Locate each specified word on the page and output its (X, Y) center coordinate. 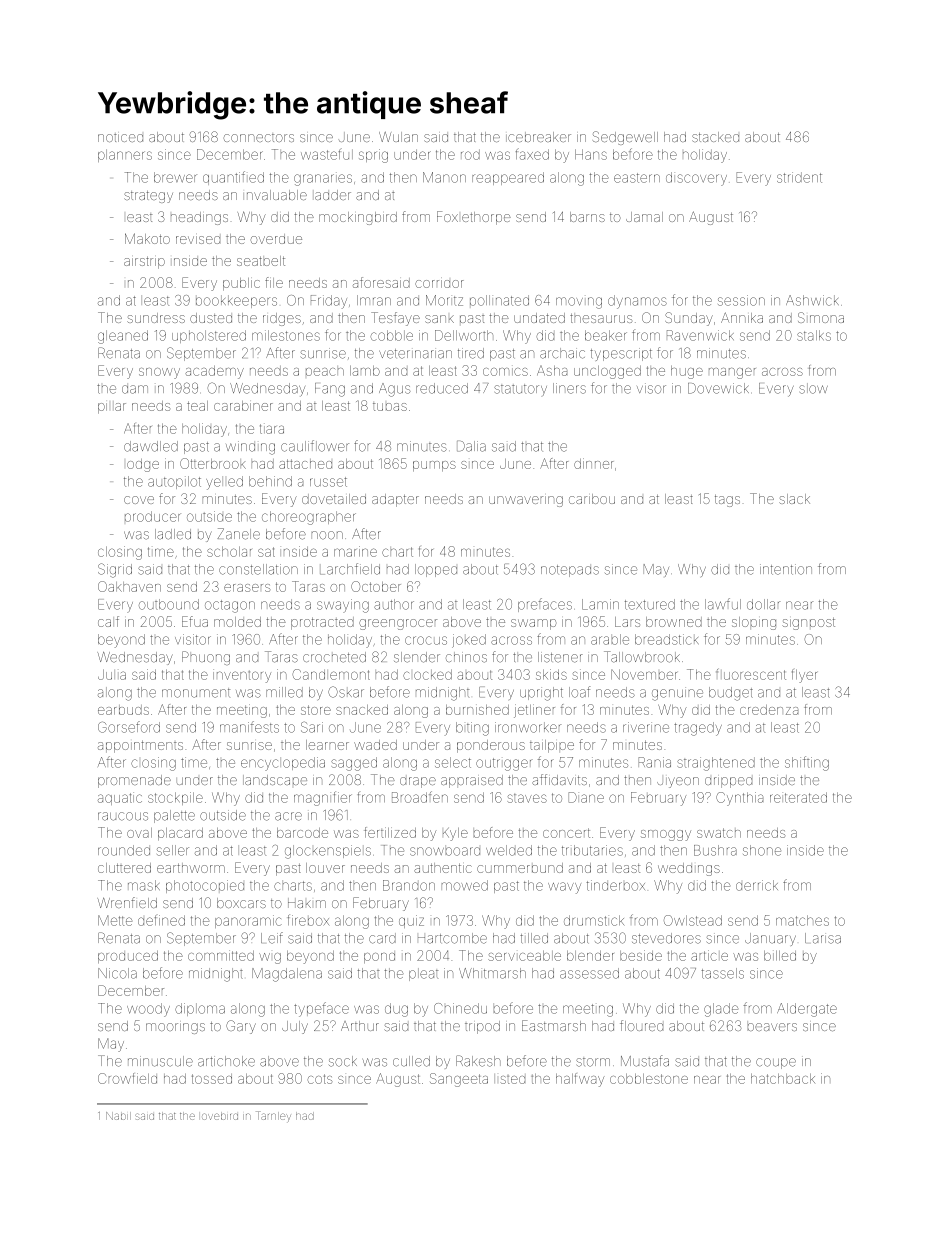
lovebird (220, 1116)
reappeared (508, 178)
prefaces (545, 605)
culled (411, 1061)
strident (799, 177)
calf (108, 621)
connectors (258, 138)
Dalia (471, 446)
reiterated (798, 797)
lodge (143, 465)
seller (173, 850)
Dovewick (718, 388)
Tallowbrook (642, 657)
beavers (772, 1027)
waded (375, 745)
